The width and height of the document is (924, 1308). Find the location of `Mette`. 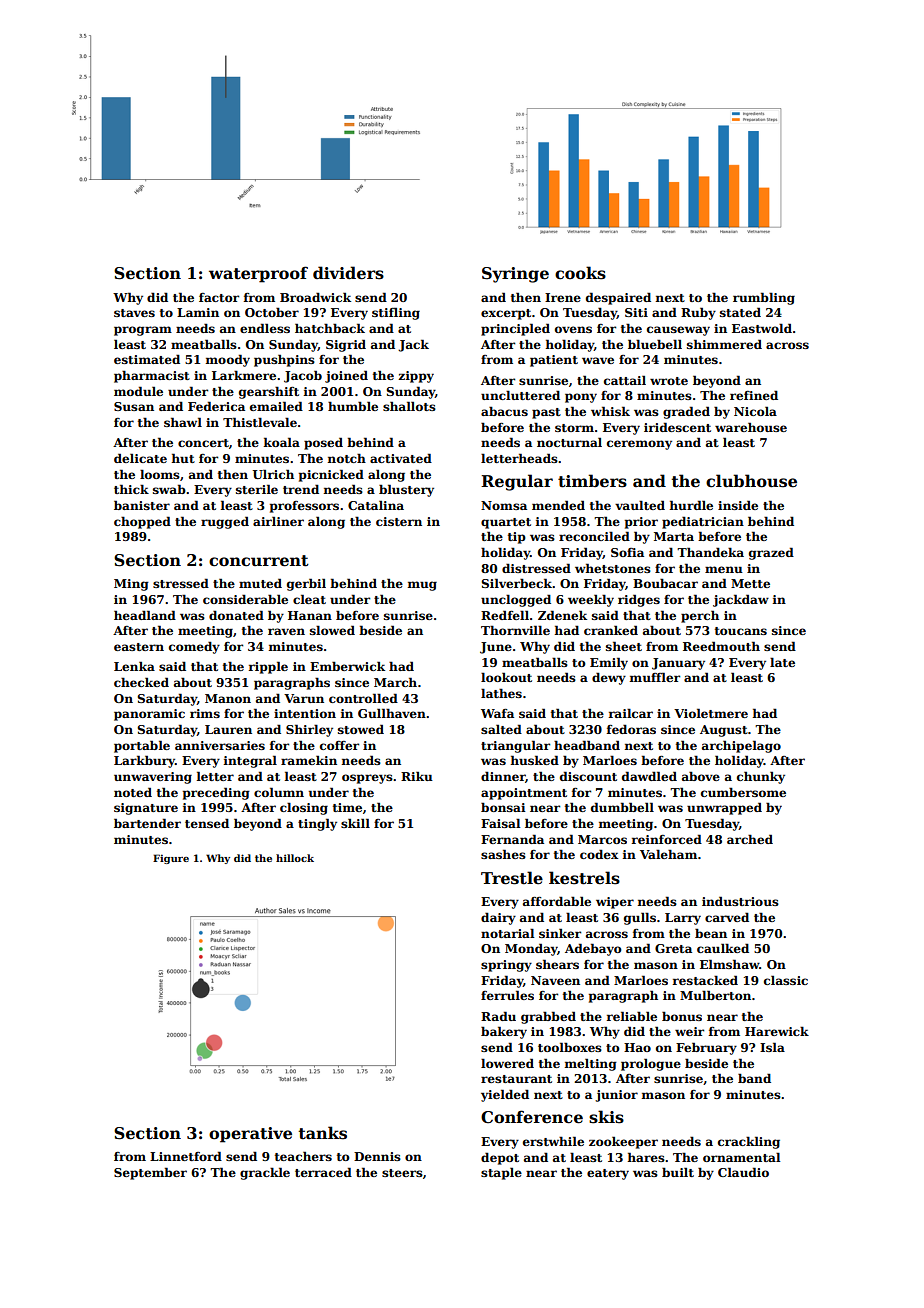

Mette is located at coordinates (750, 583).
